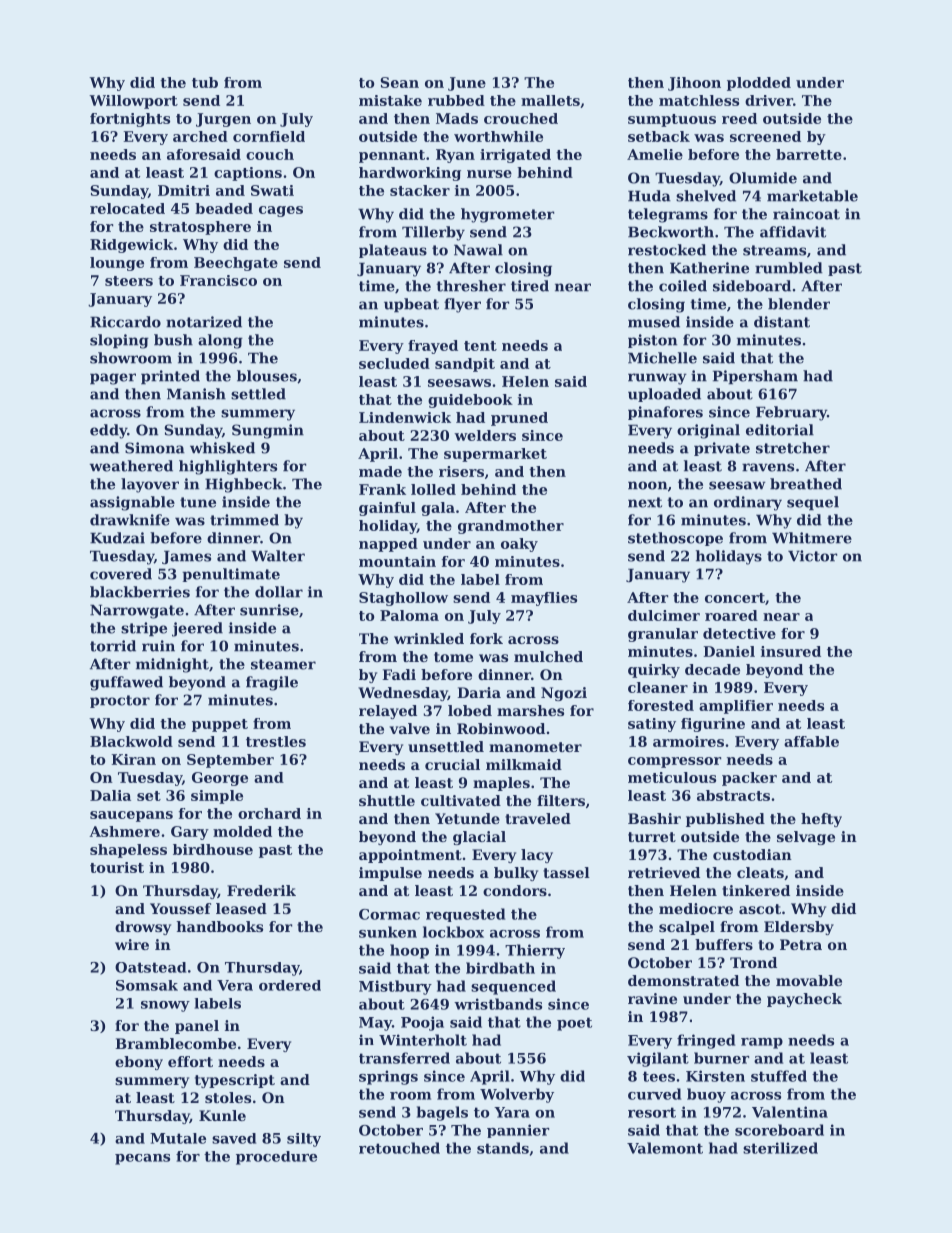  Describe the element at coordinates (139, 1063) in the screenshot. I see `ebony` at that location.
